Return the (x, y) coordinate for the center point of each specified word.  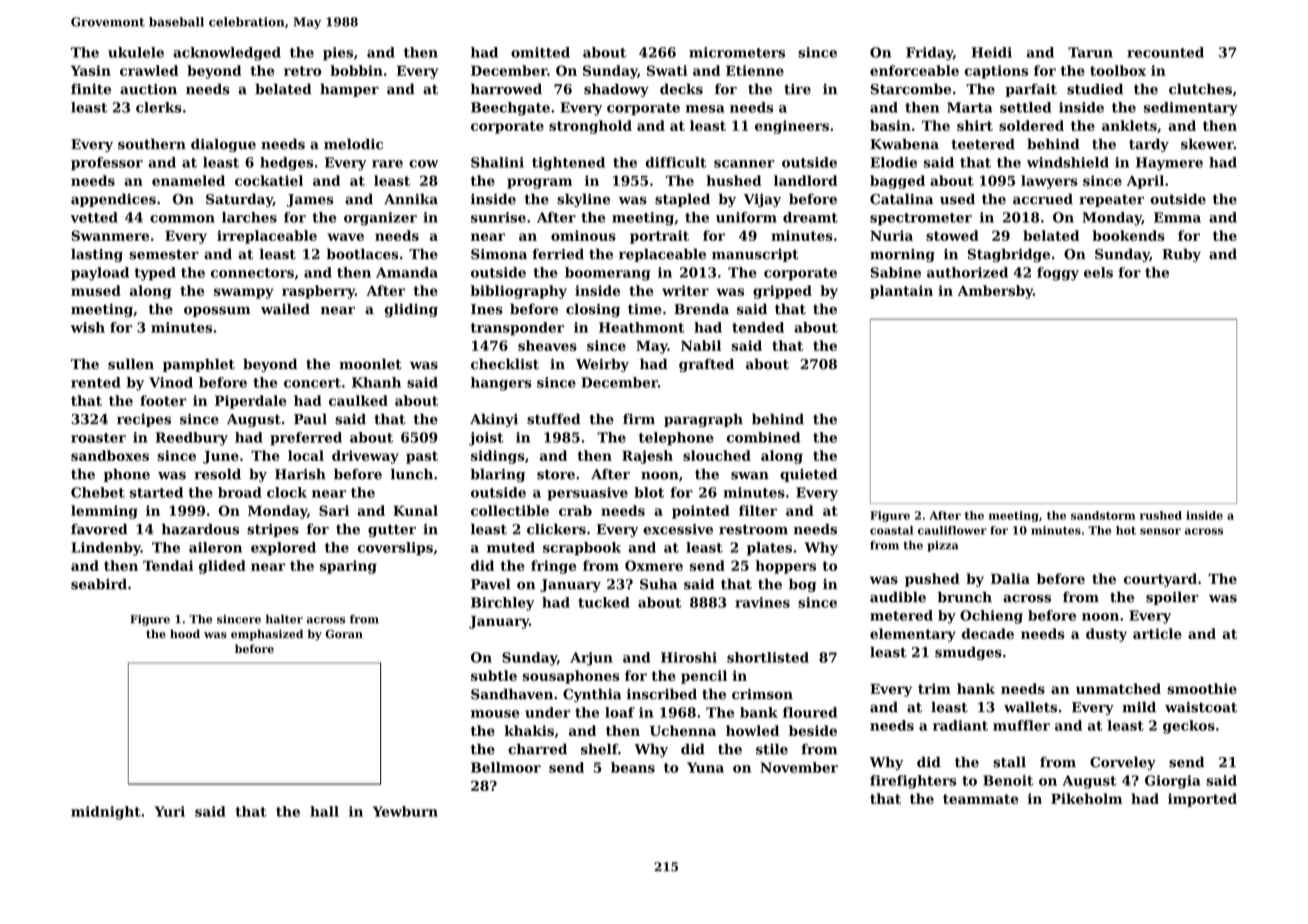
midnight (106, 813)
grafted (706, 365)
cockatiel (269, 180)
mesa (705, 109)
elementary (913, 635)
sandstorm (1103, 515)
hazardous (200, 529)
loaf (620, 712)
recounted (1165, 52)
